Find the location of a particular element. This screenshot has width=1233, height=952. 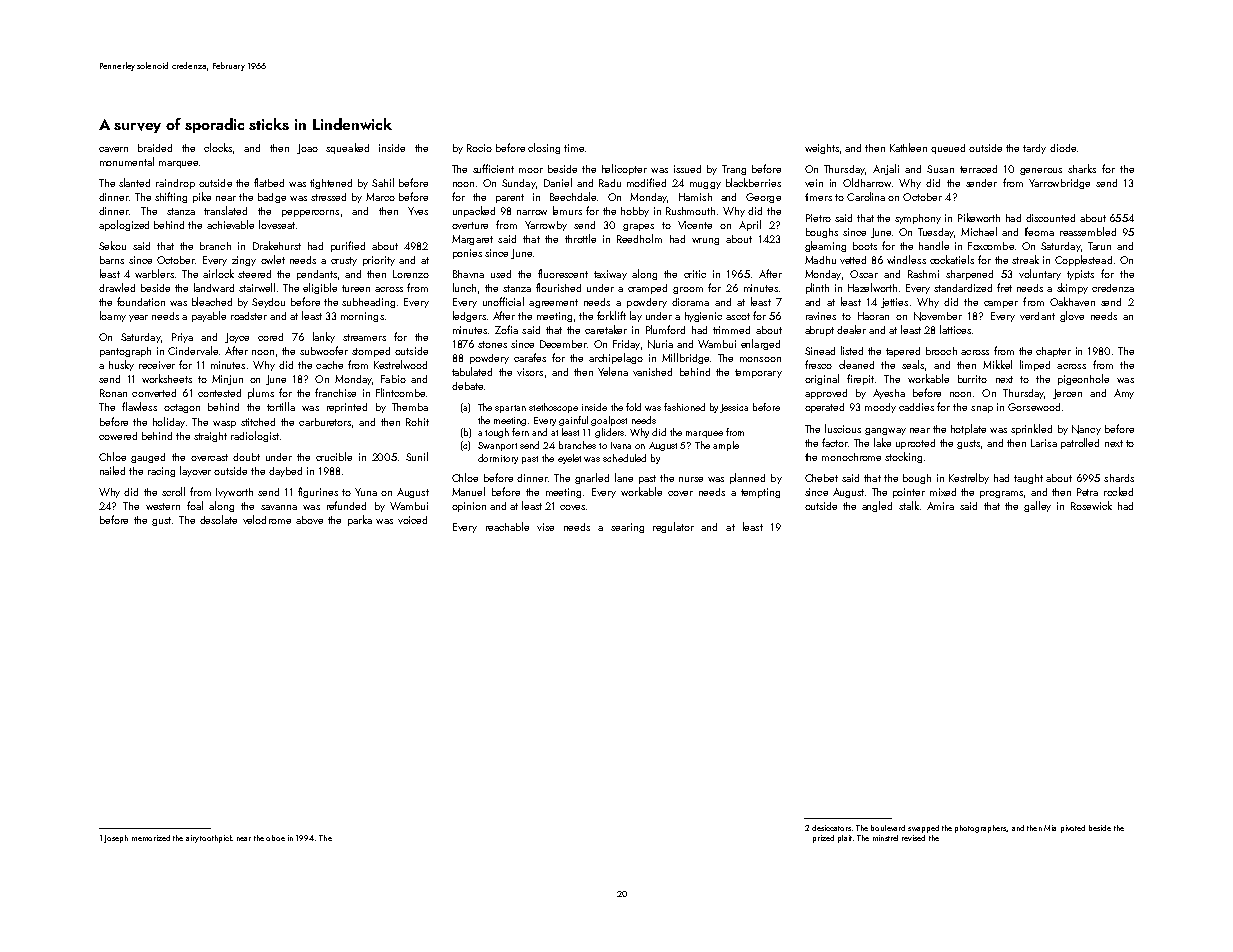

desiccators is located at coordinates (831, 828).
